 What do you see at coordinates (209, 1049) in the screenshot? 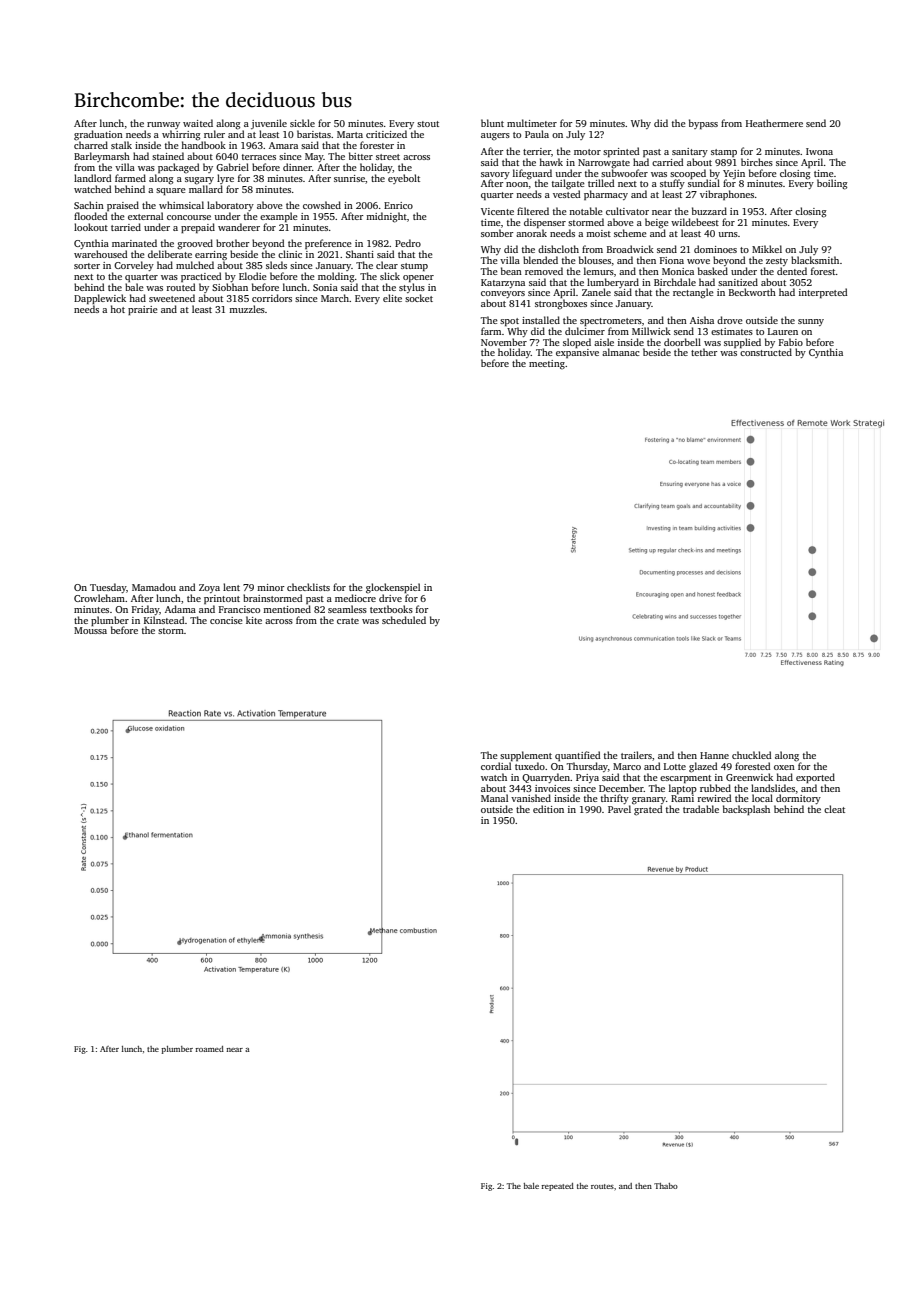
I see `roamed` at bounding box center [209, 1049].
